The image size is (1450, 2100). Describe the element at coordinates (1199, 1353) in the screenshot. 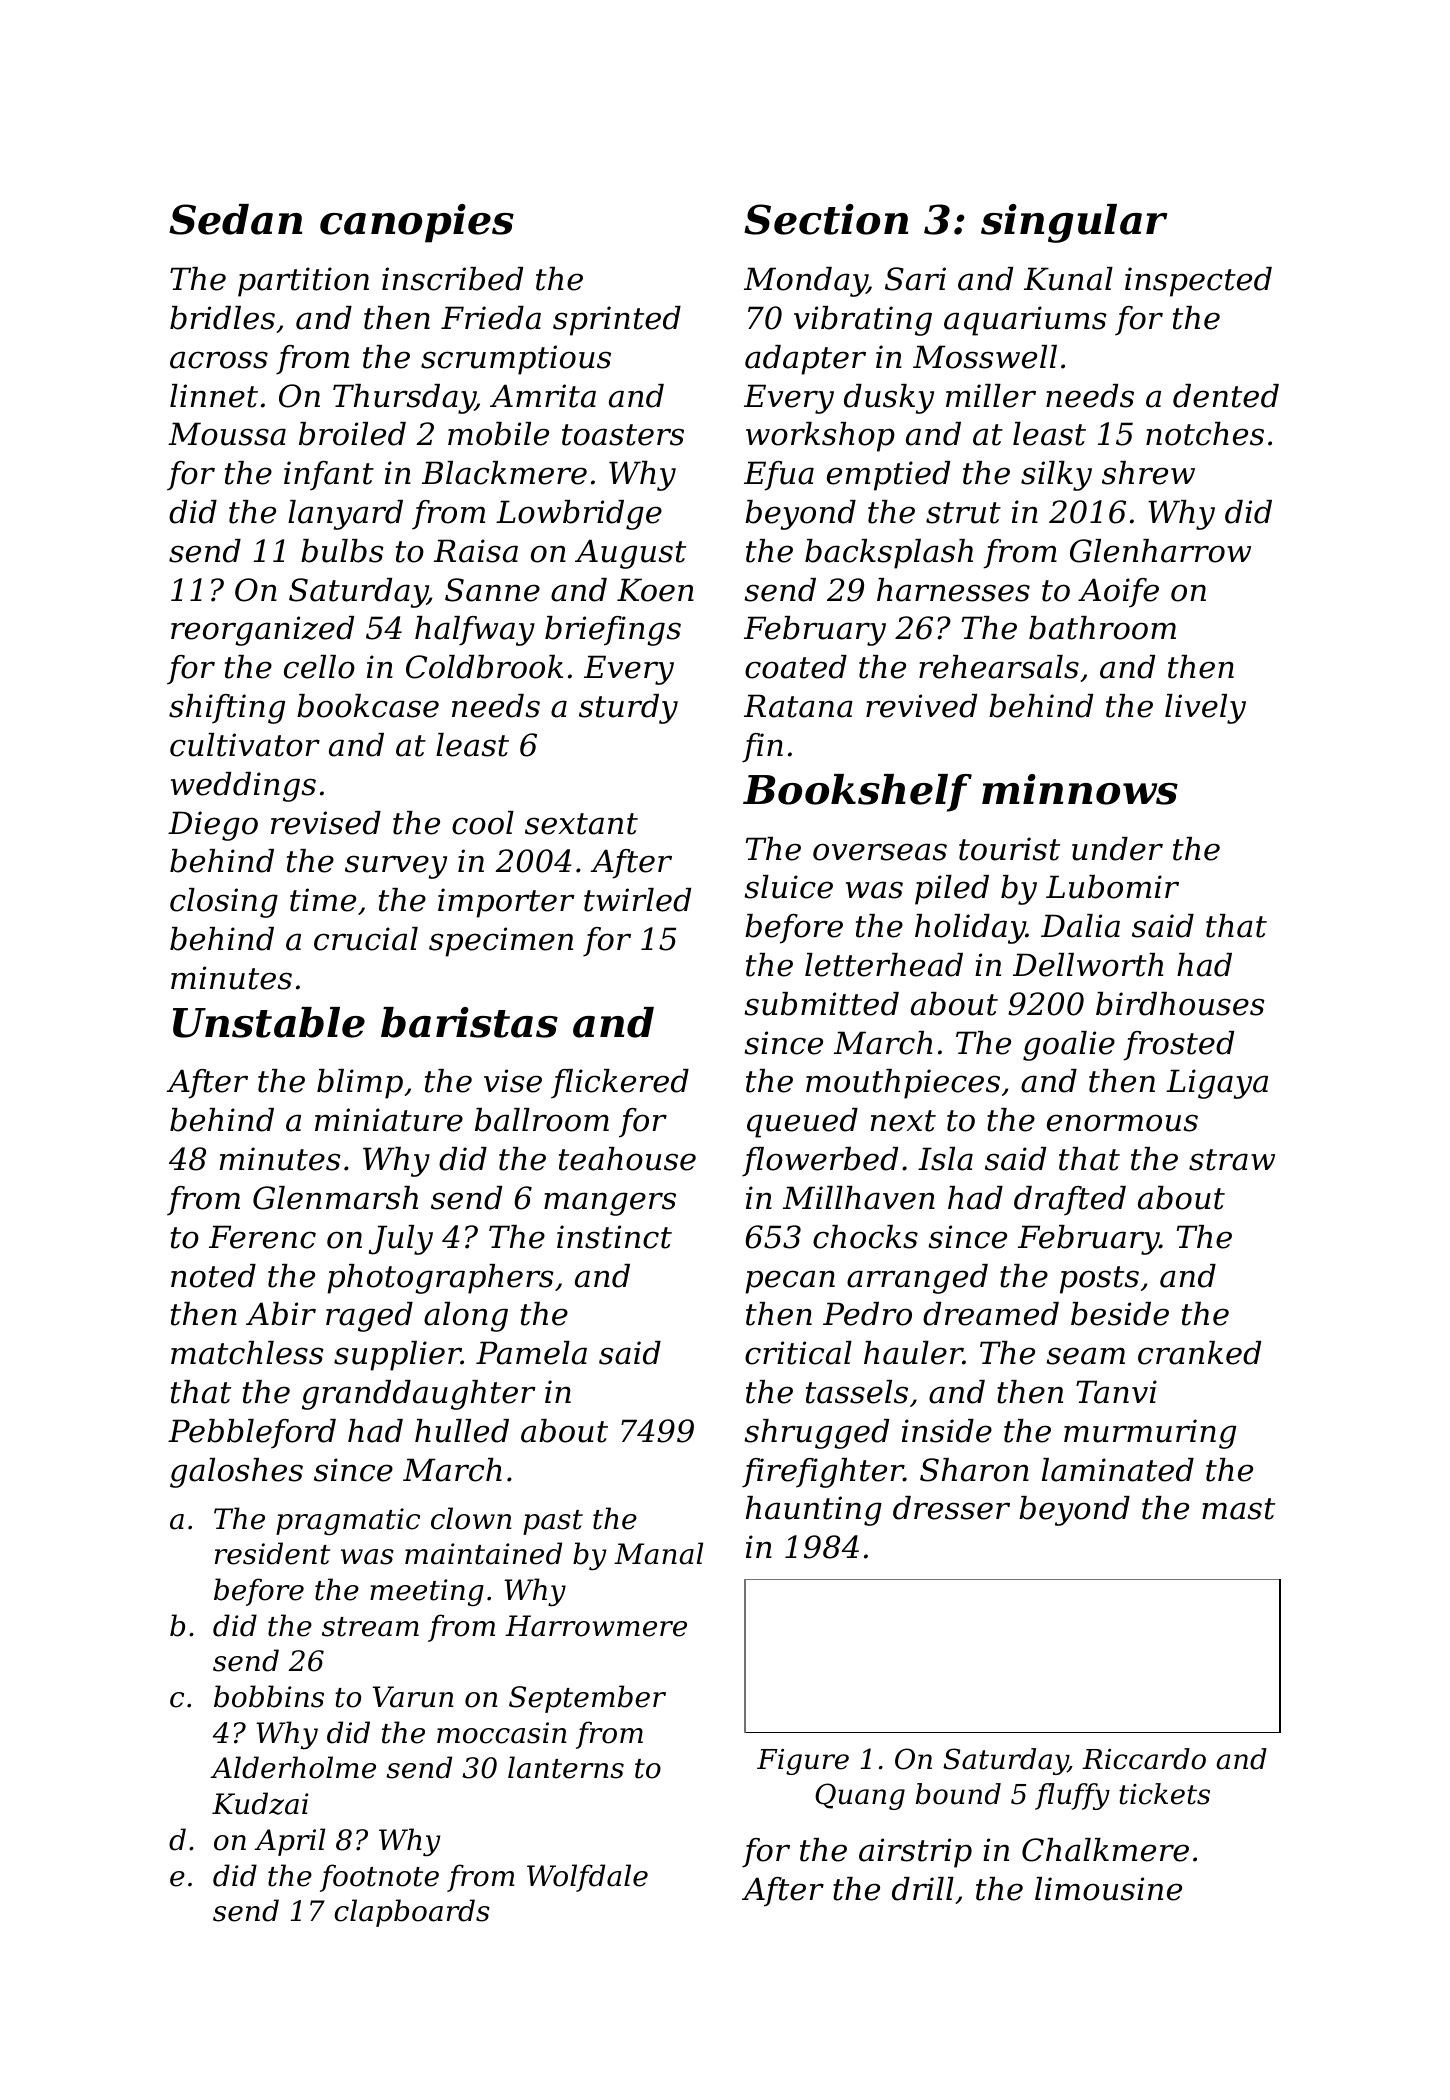

I see `cranked` at that location.
